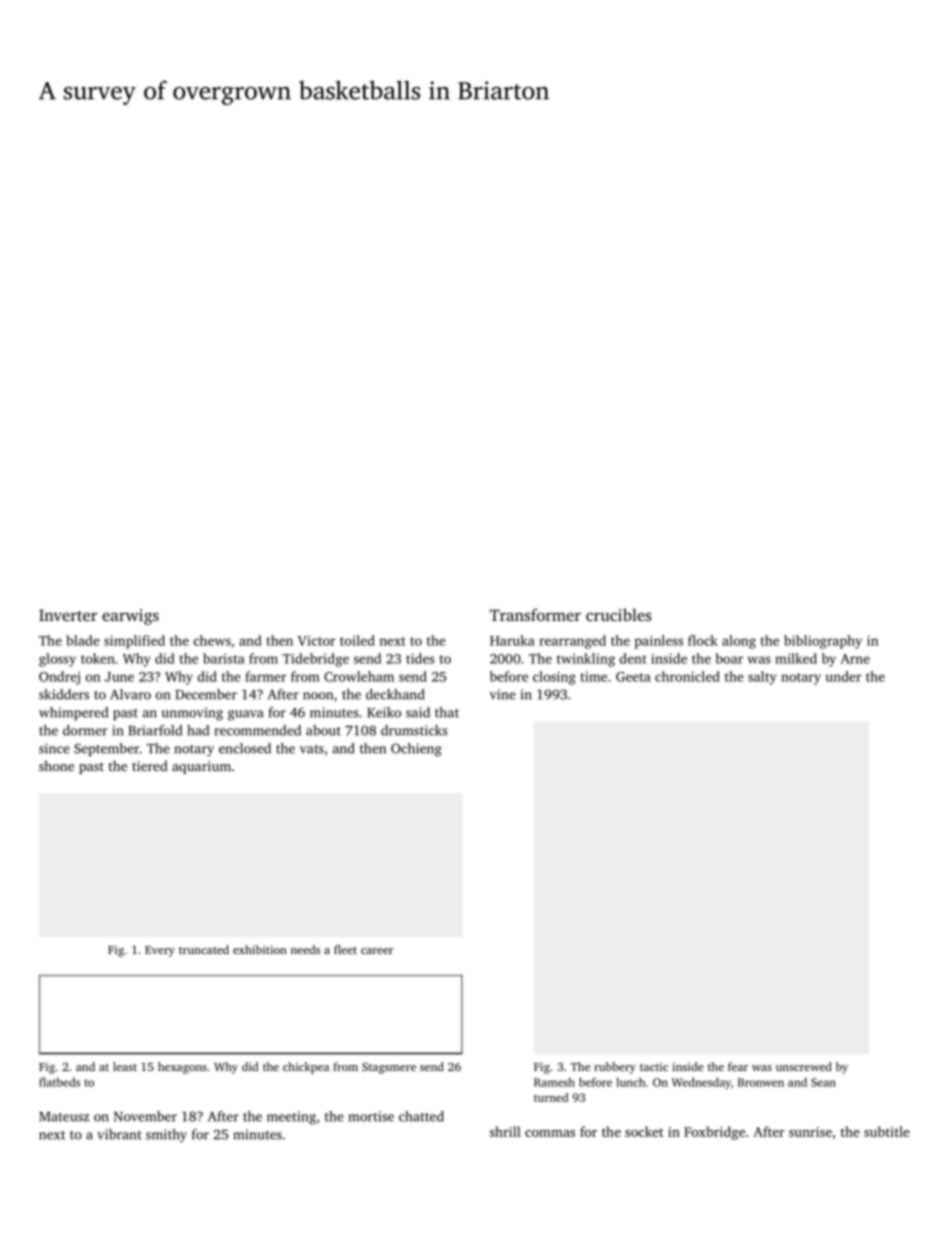 This image has width=952, height=1233. Describe the element at coordinates (389, 1068) in the image. I see `Stagsmere` at that location.
